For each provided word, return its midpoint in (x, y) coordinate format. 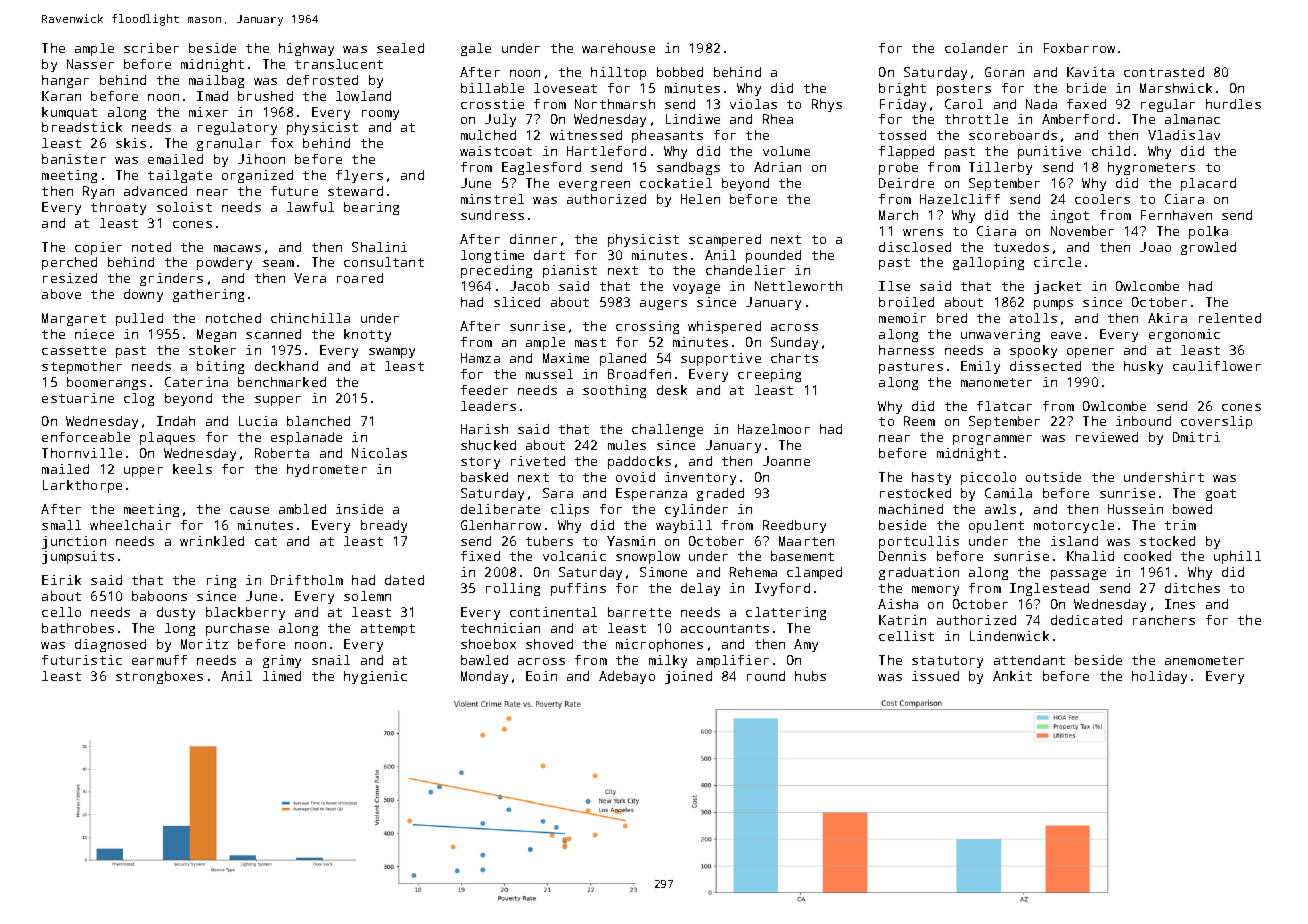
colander (976, 48)
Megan (216, 335)
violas (753, 104)
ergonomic (1184, 335)
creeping (769, 375)
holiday (1159, 677)
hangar (65, 81)
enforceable (86, 437)
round (766, 676)
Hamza (480, 358)
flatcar (1004, 406)
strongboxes (159, 677)
